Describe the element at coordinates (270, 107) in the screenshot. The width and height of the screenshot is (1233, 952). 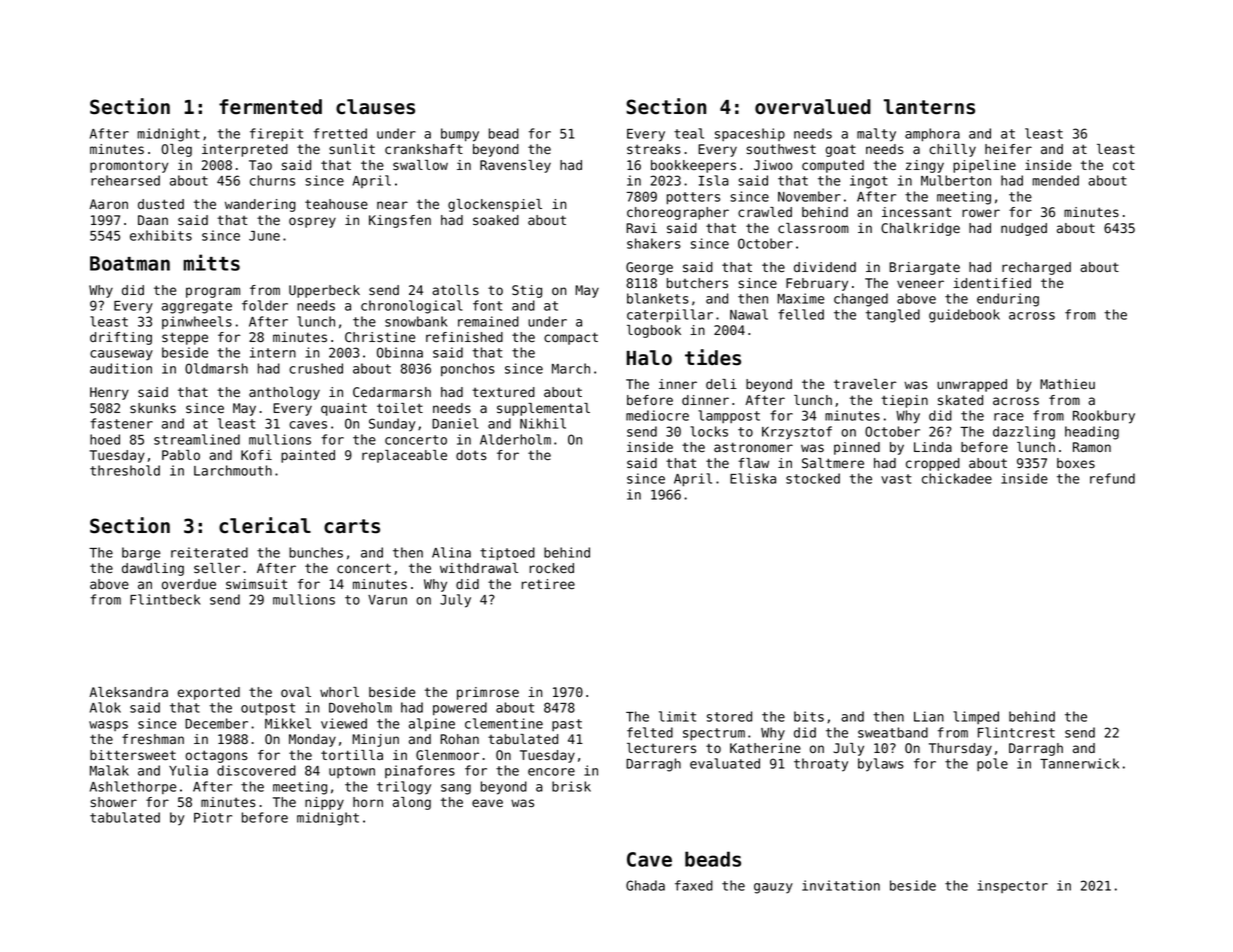
I see `fermented` at that location.
